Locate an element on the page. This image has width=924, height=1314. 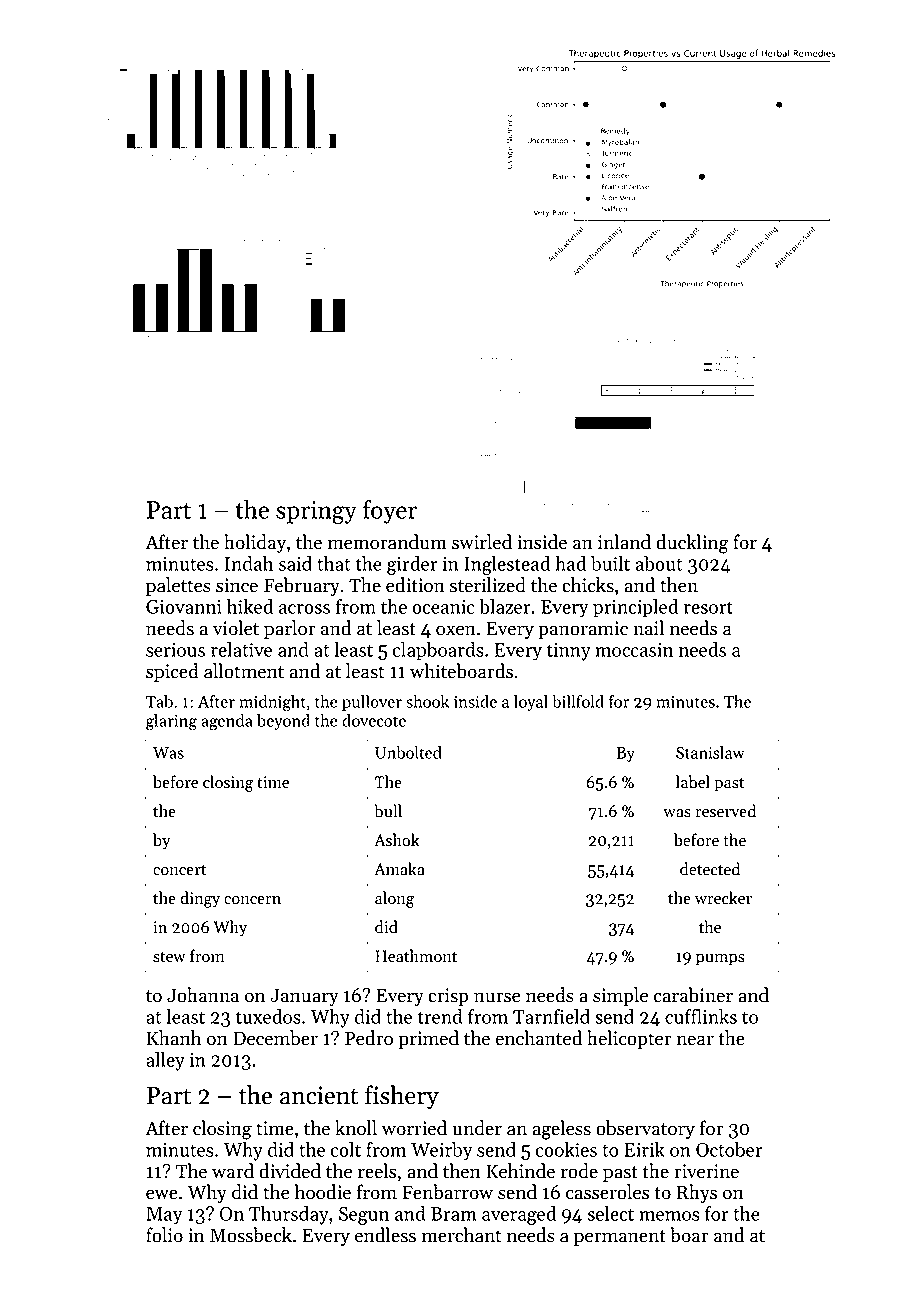
Stanislaw is located at coordinates (710, 752).
